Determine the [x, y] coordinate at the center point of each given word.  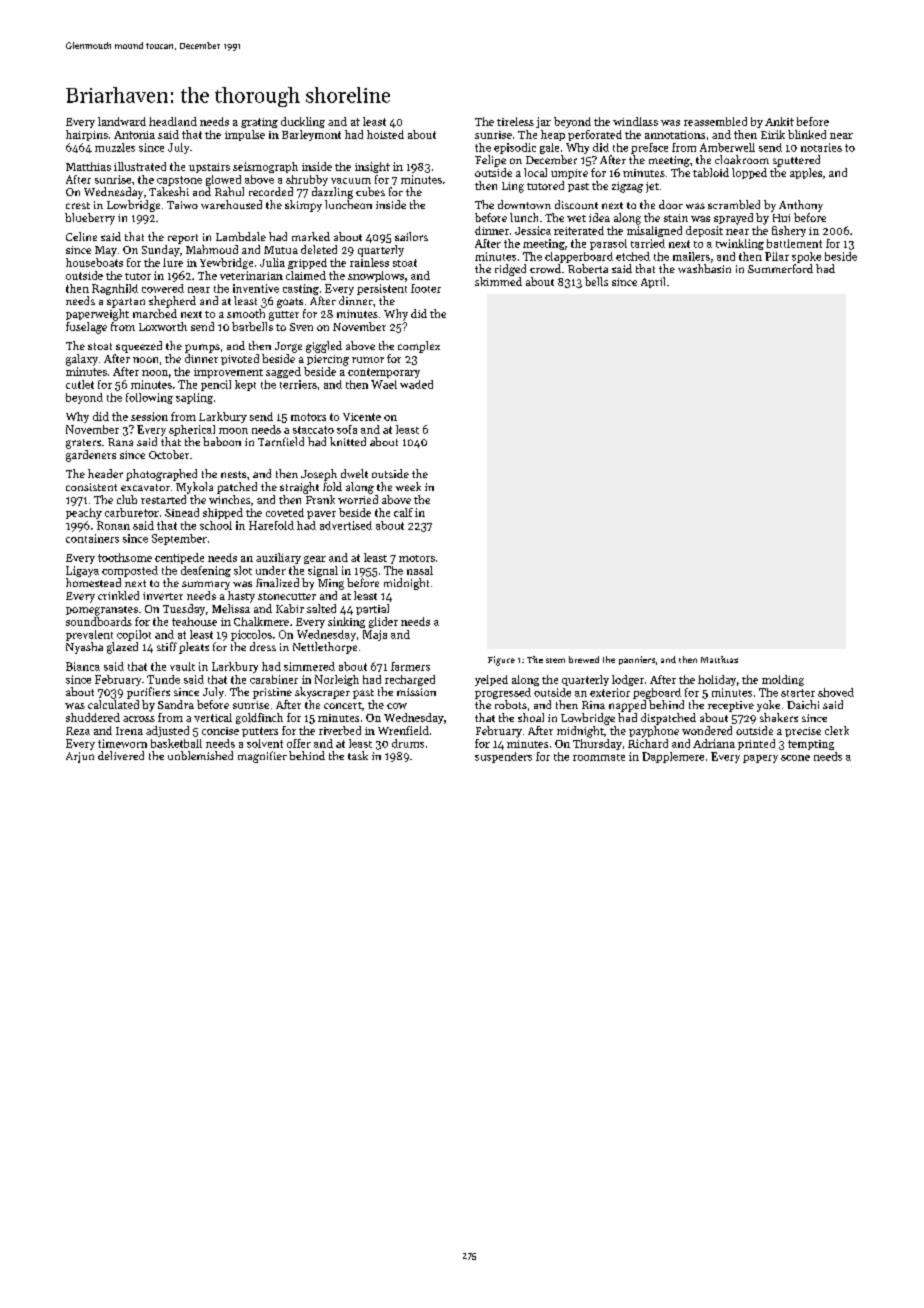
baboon [222, 441]
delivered [121, 755]
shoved [836, 692]
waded [416, 384]
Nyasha [84, 648]
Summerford [780, 268]
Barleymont [311, 135]
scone [795, 758]
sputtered [796, 161]
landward [122, 121]
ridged [510, 270]
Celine [81, 236]
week [408, 486]
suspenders [503, 757]
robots [511, 704]
